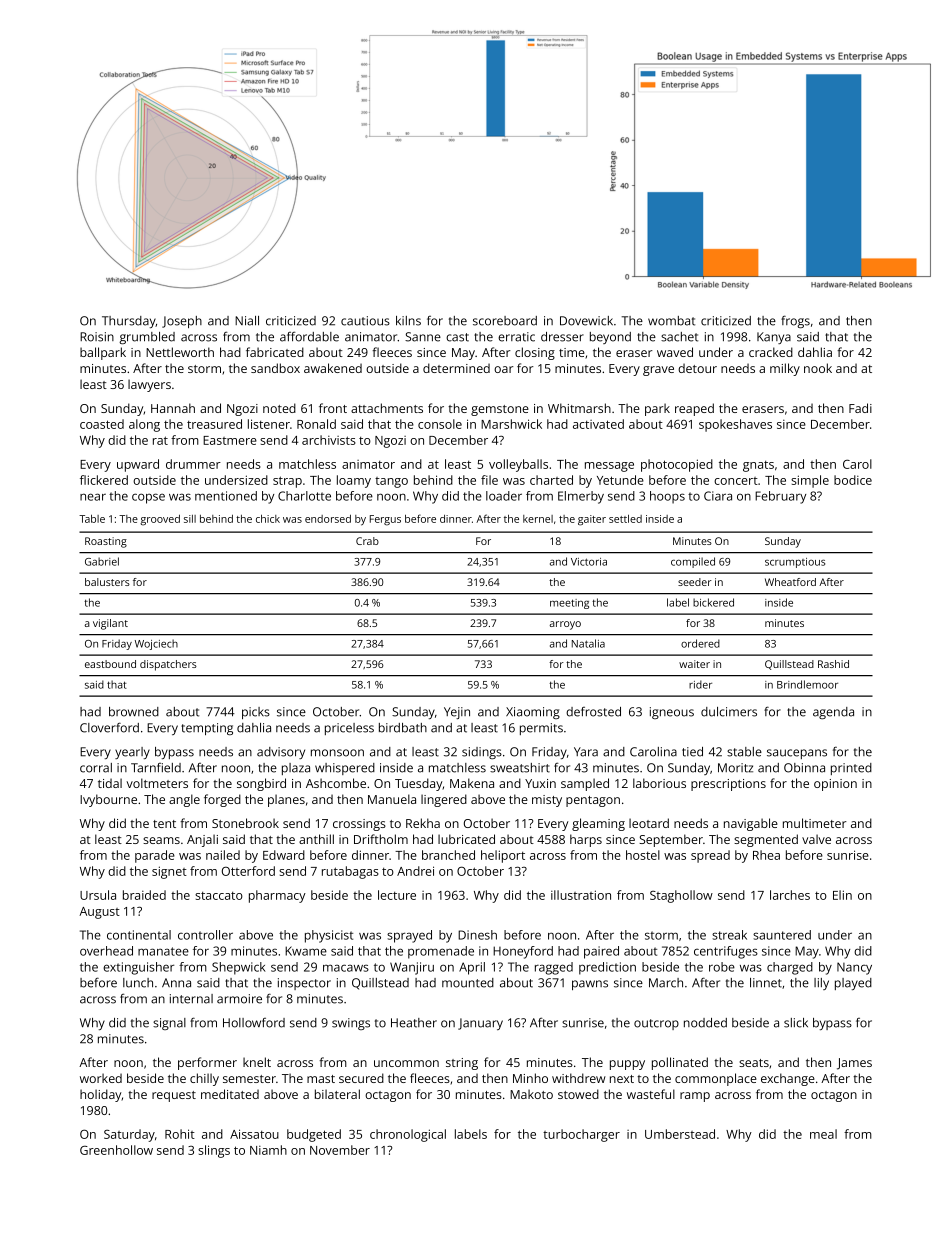 This screenshot has width=952, height=1233. Describe the element at coordinates (110, 624) in the screenshot. I see `vigilant` at that location.
